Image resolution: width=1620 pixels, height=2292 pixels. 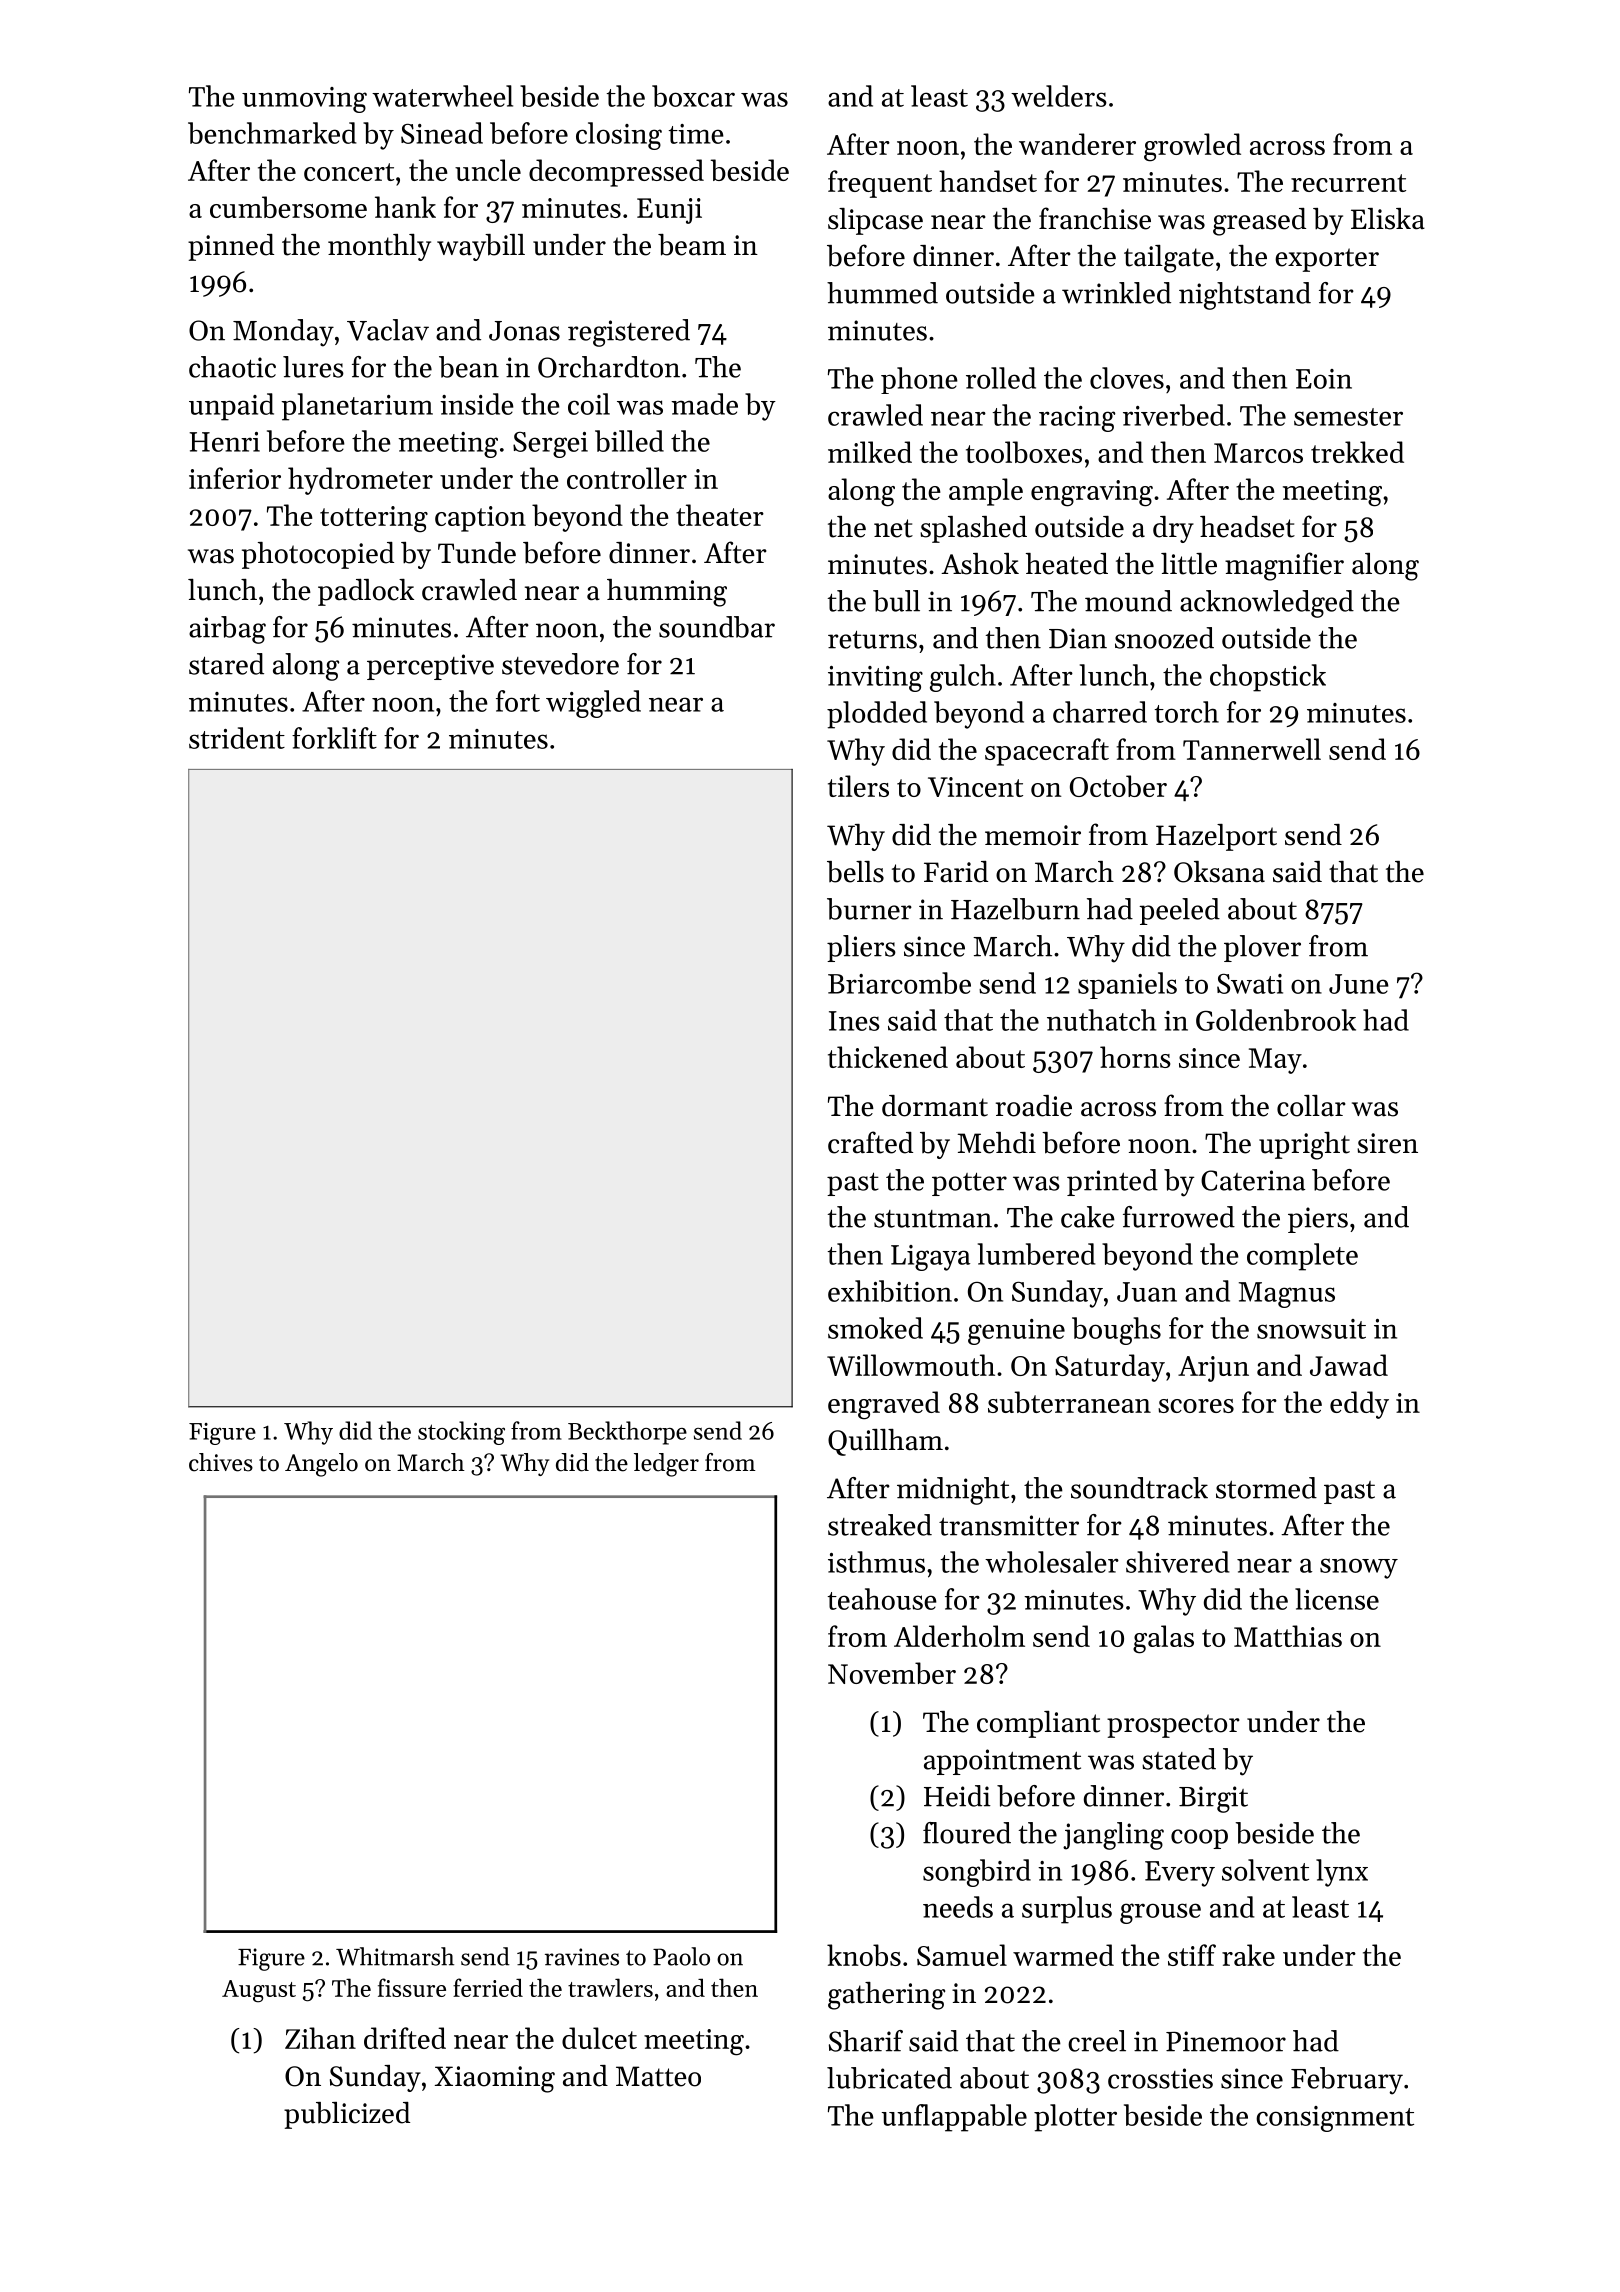 I want to click on Angelo, so click(x=321, y=1465).
